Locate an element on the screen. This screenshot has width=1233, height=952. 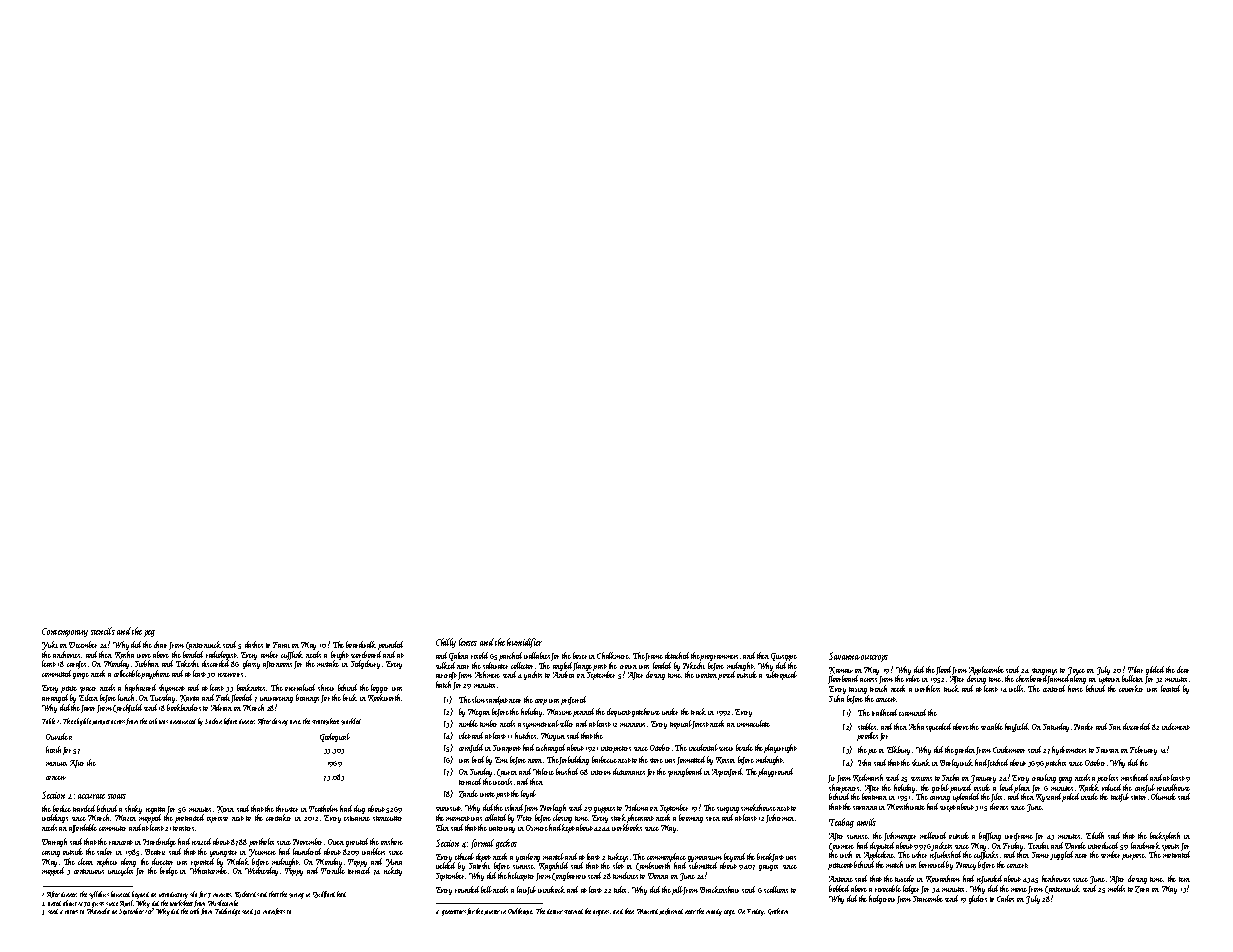
brick is located at coordinates (350, 697).
